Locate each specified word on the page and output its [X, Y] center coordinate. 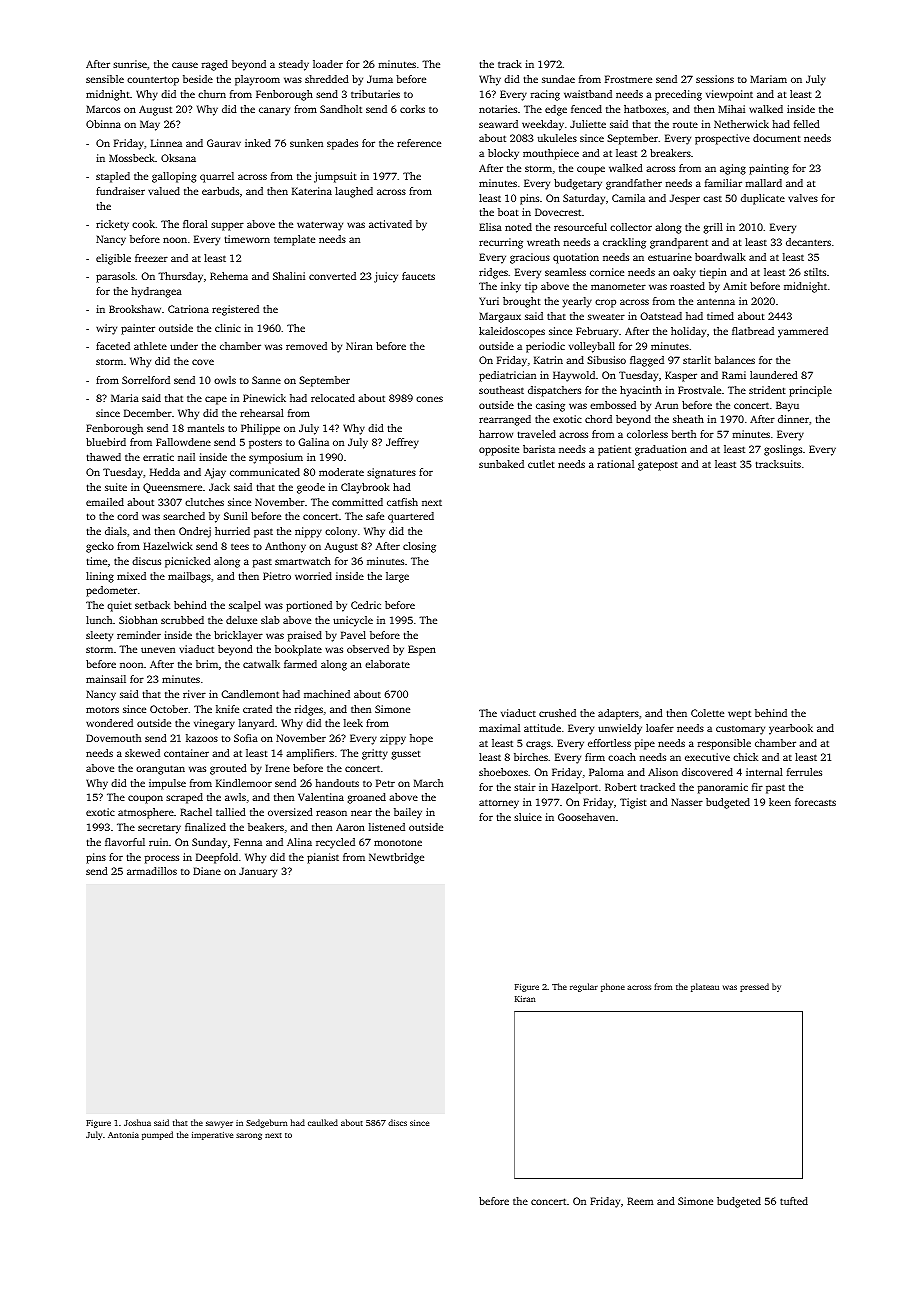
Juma [380, 79]
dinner [793, 419]
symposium [276, 458]
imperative [212, 1136]
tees [240, 546]
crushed [557, 713]
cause [185, 65]
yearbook [791, 729]
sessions [715, 79]
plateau [705, 987]
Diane [207, 871]
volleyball [592, 347]
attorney [499, 804]
